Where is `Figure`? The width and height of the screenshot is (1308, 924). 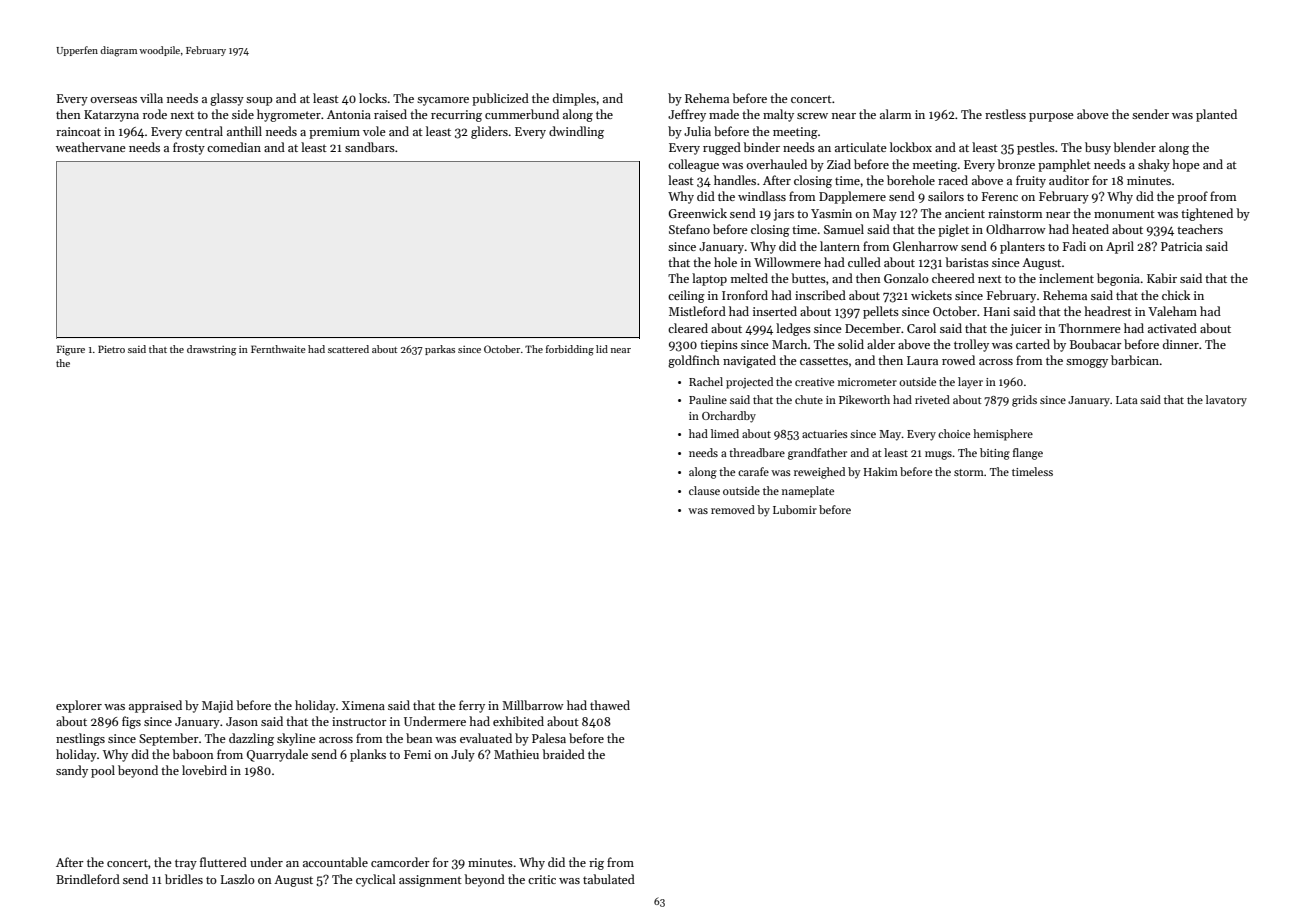
Figure is located at coordinates (71, 350).
